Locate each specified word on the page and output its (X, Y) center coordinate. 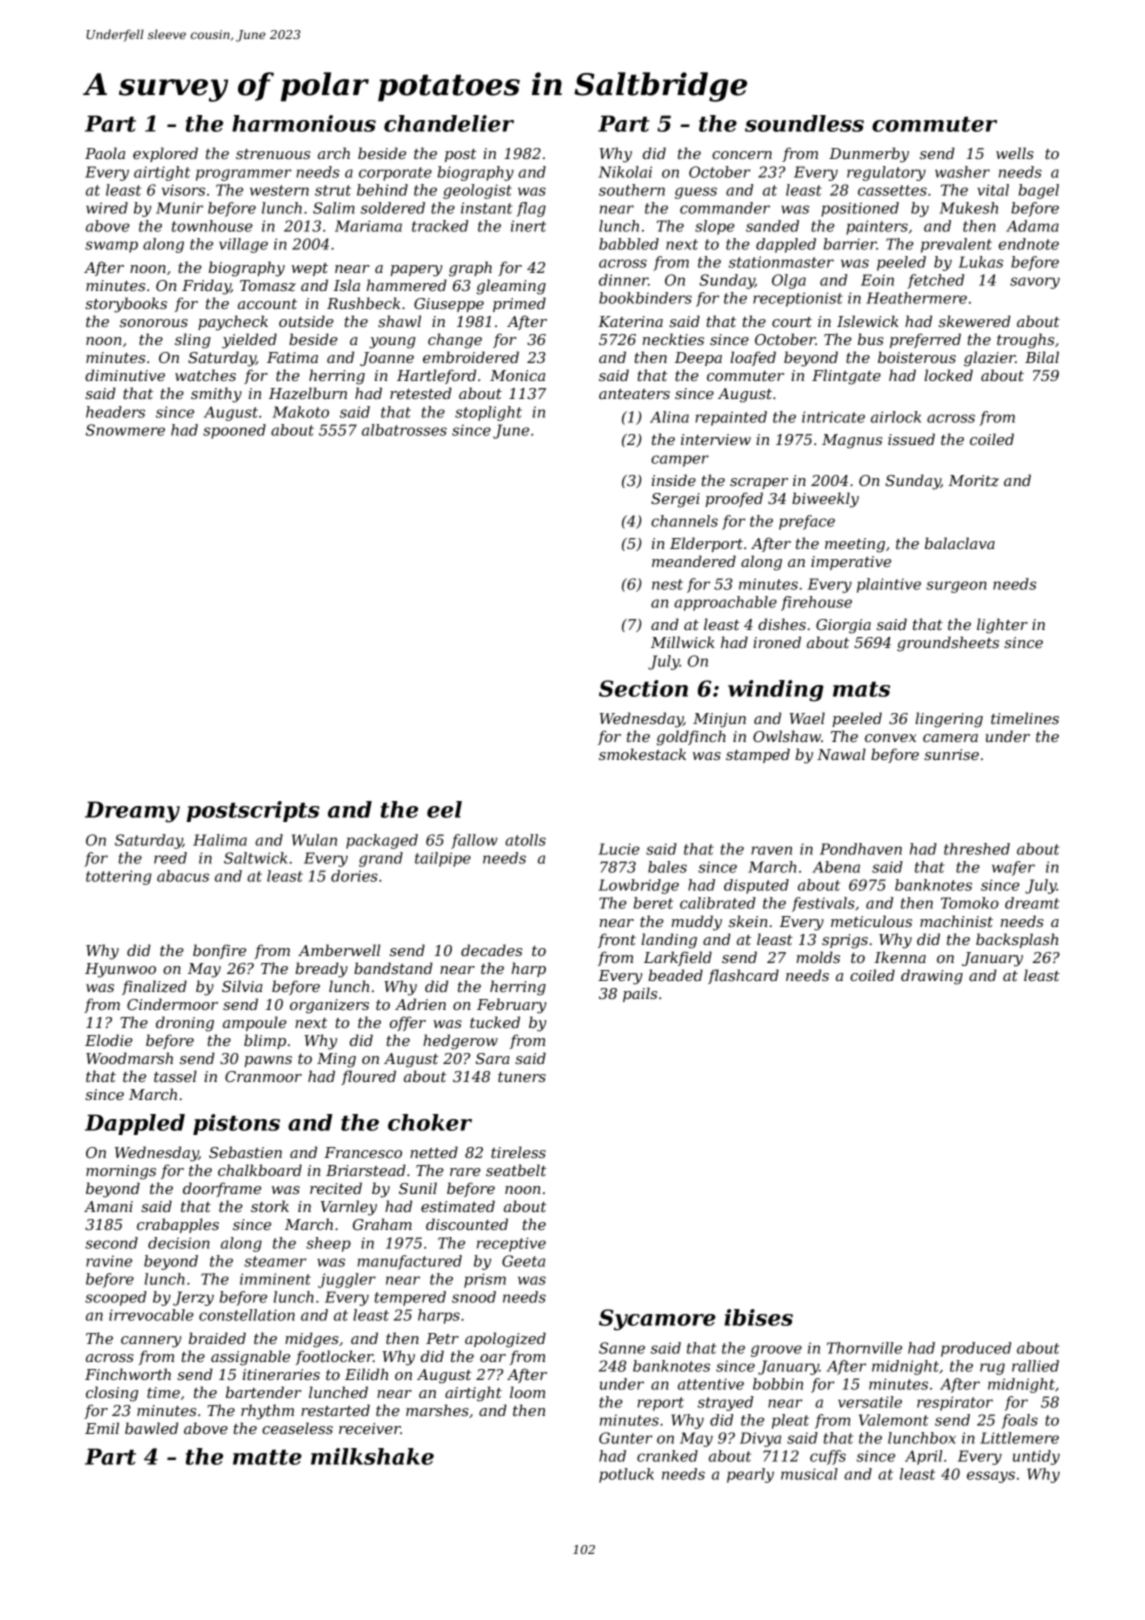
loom (527, 1392)
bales (667, 867)
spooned (234, 431)
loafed (753, 358)
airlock (896, 417)
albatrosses (404, 430)
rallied (1035, 1366)
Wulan (314, 840)
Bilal (1042, 357)
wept (310, 269)
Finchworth (128, 1374)
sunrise (951, 754)
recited (336, 1188)
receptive (511, 1244)
